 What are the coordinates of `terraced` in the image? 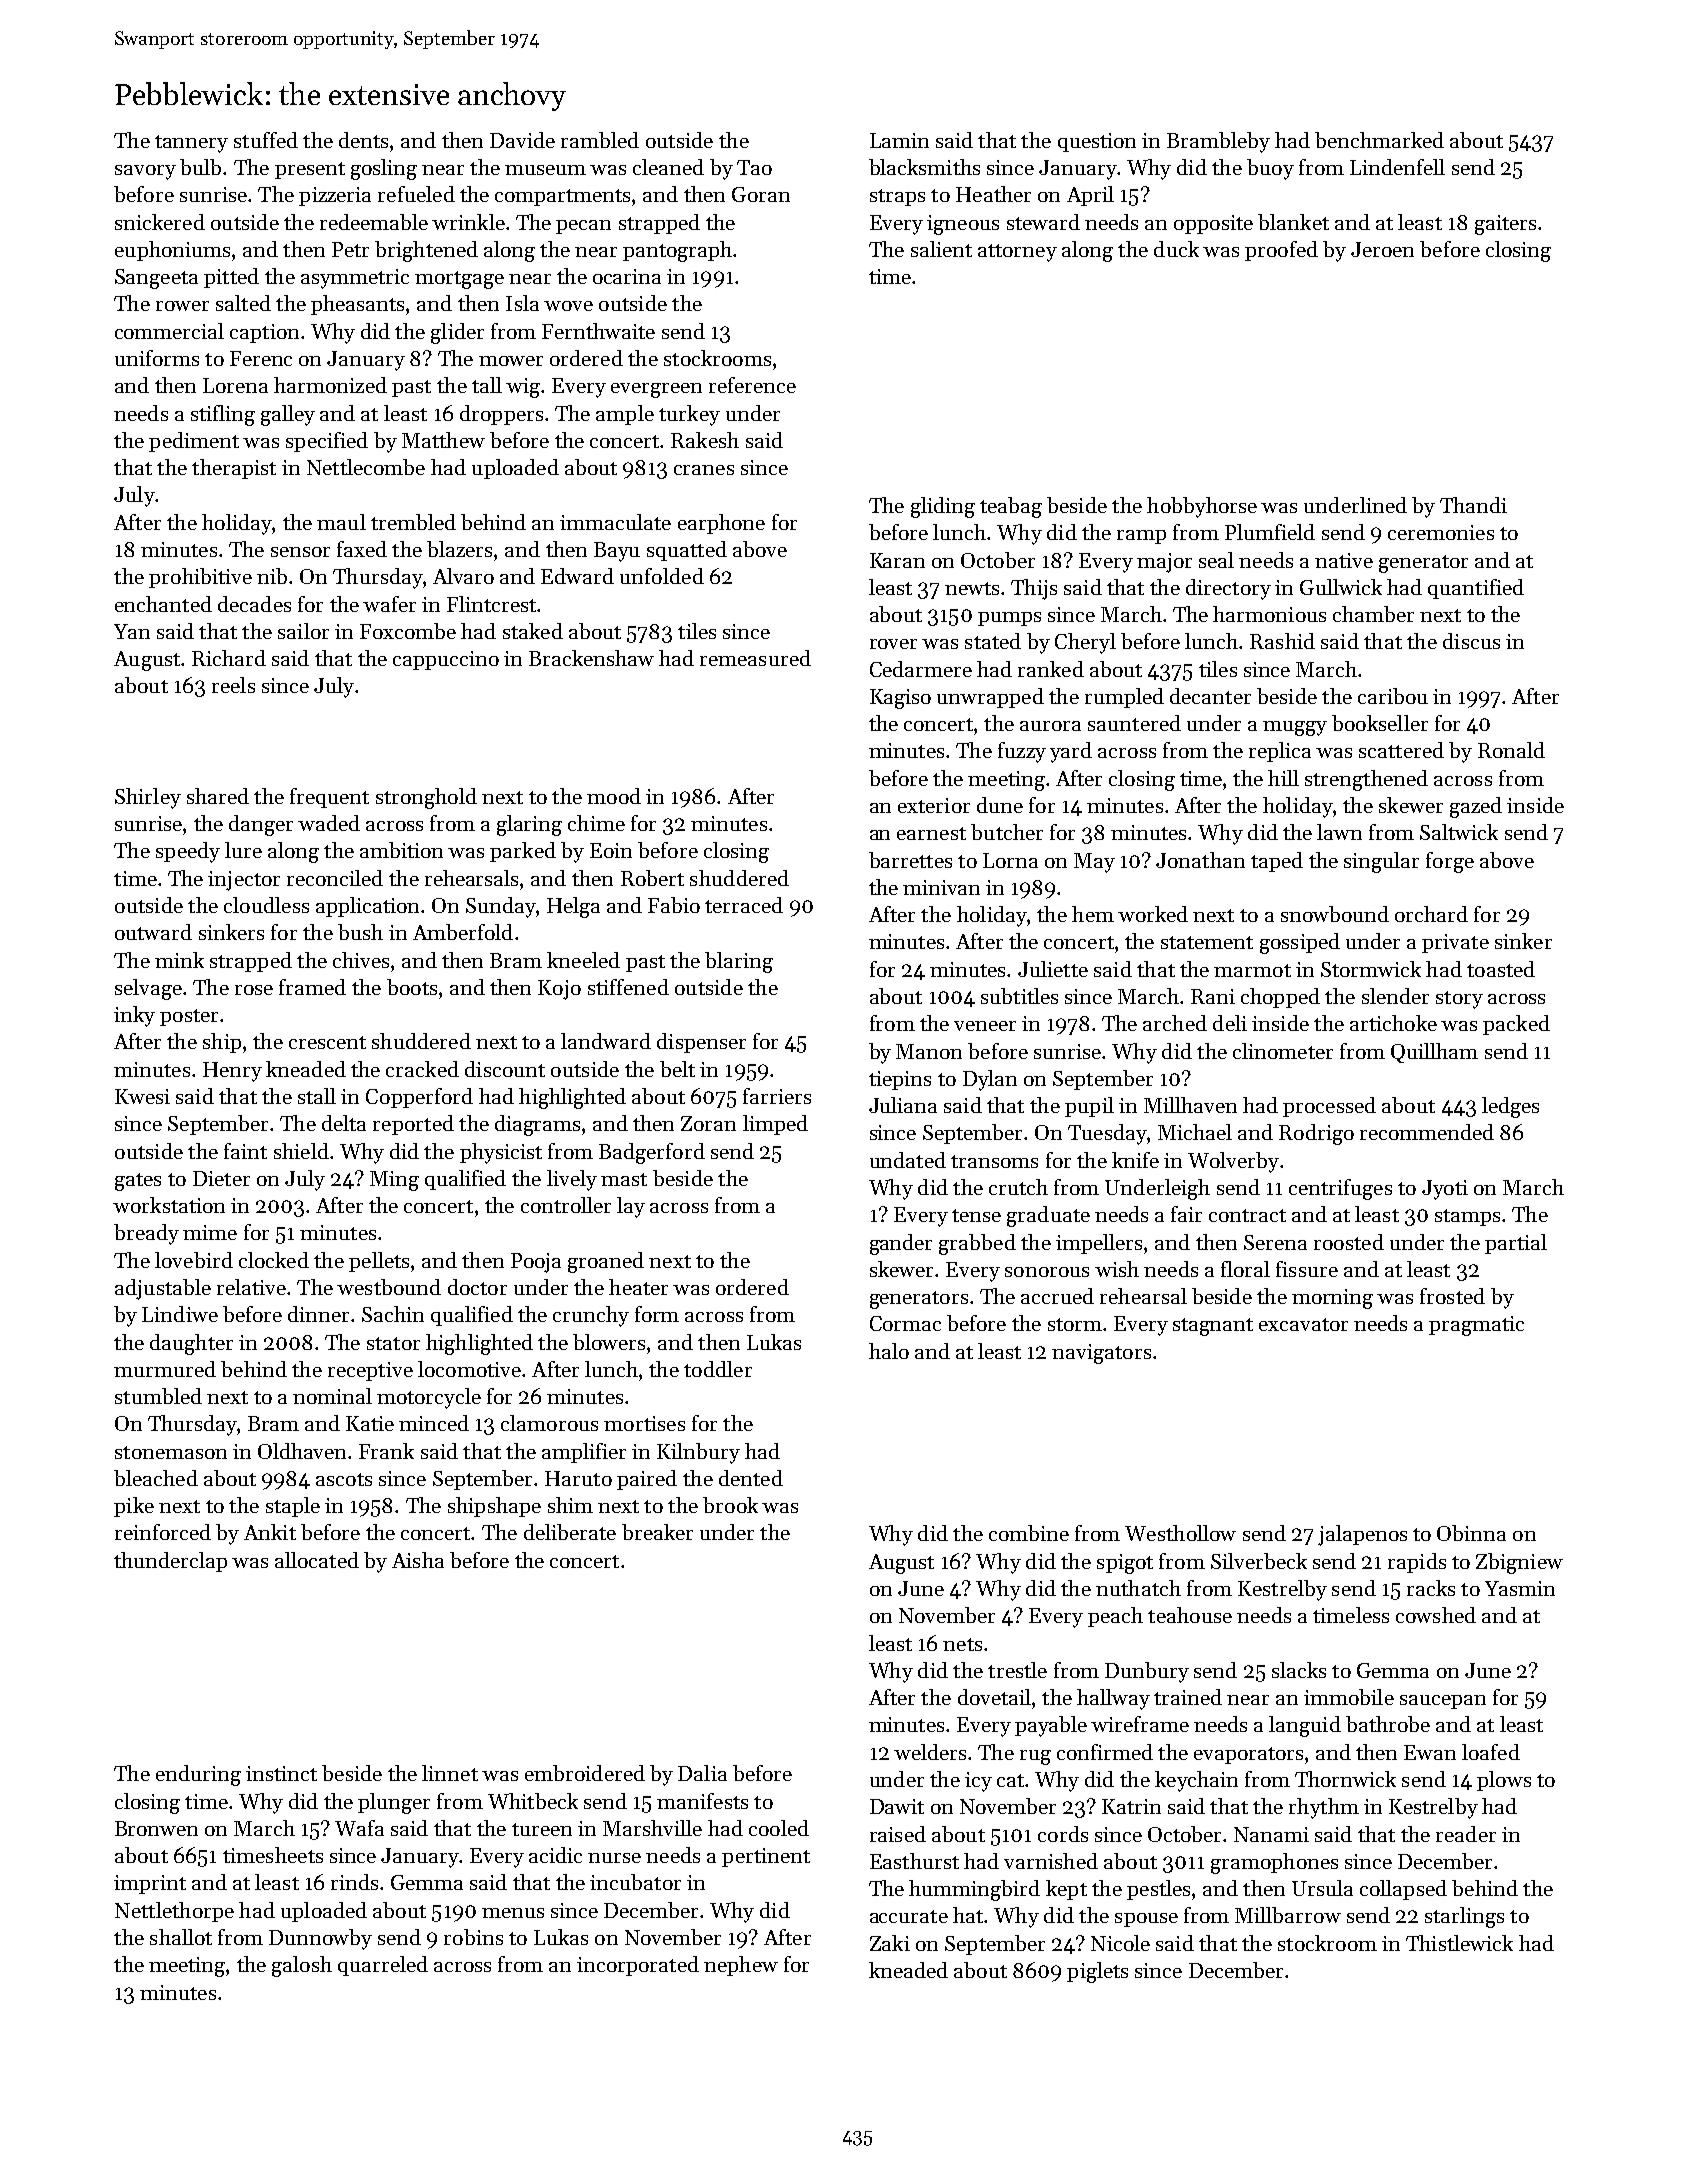 It's located at (744, 905).
